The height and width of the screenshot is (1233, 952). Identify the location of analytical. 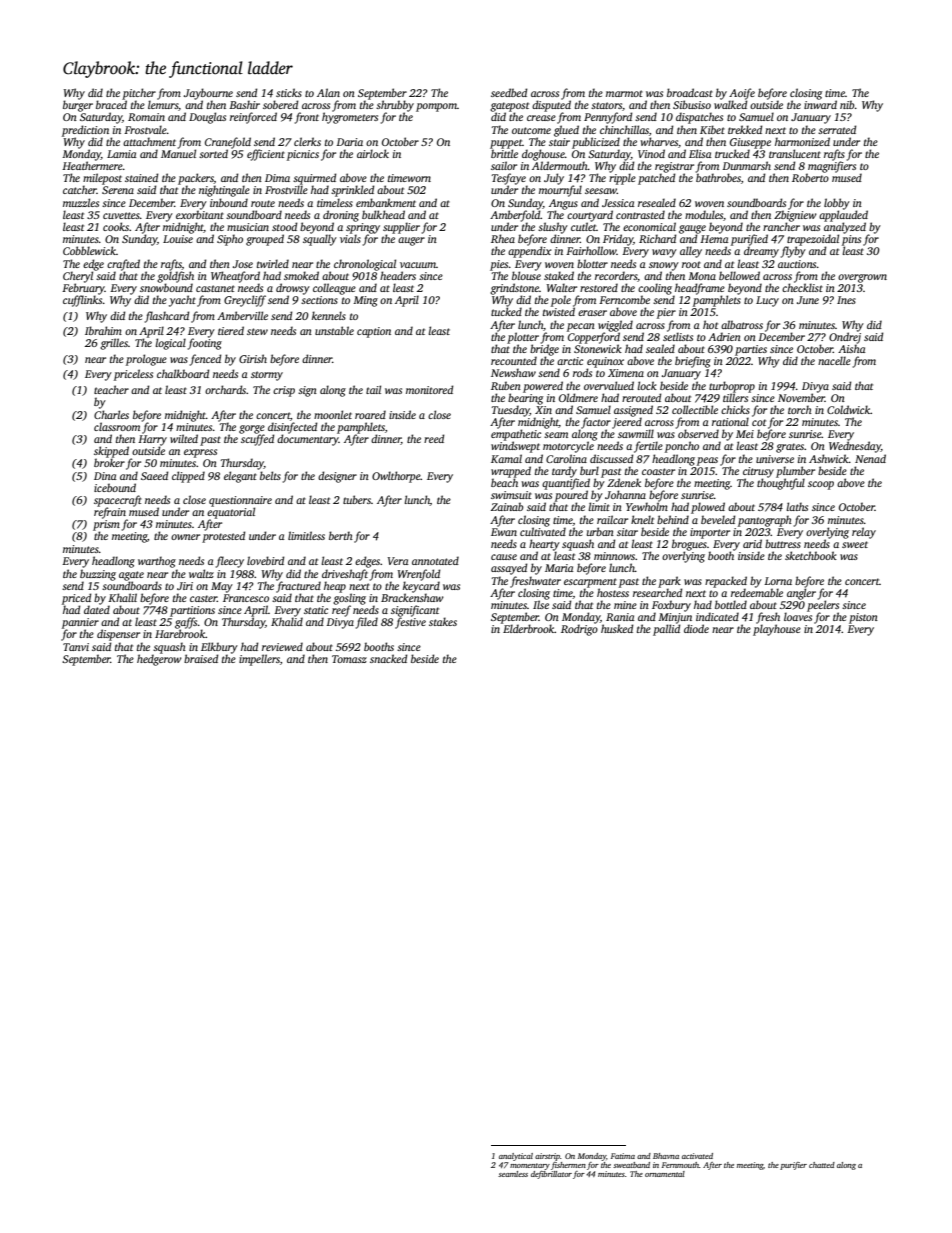
(516, 1157).
